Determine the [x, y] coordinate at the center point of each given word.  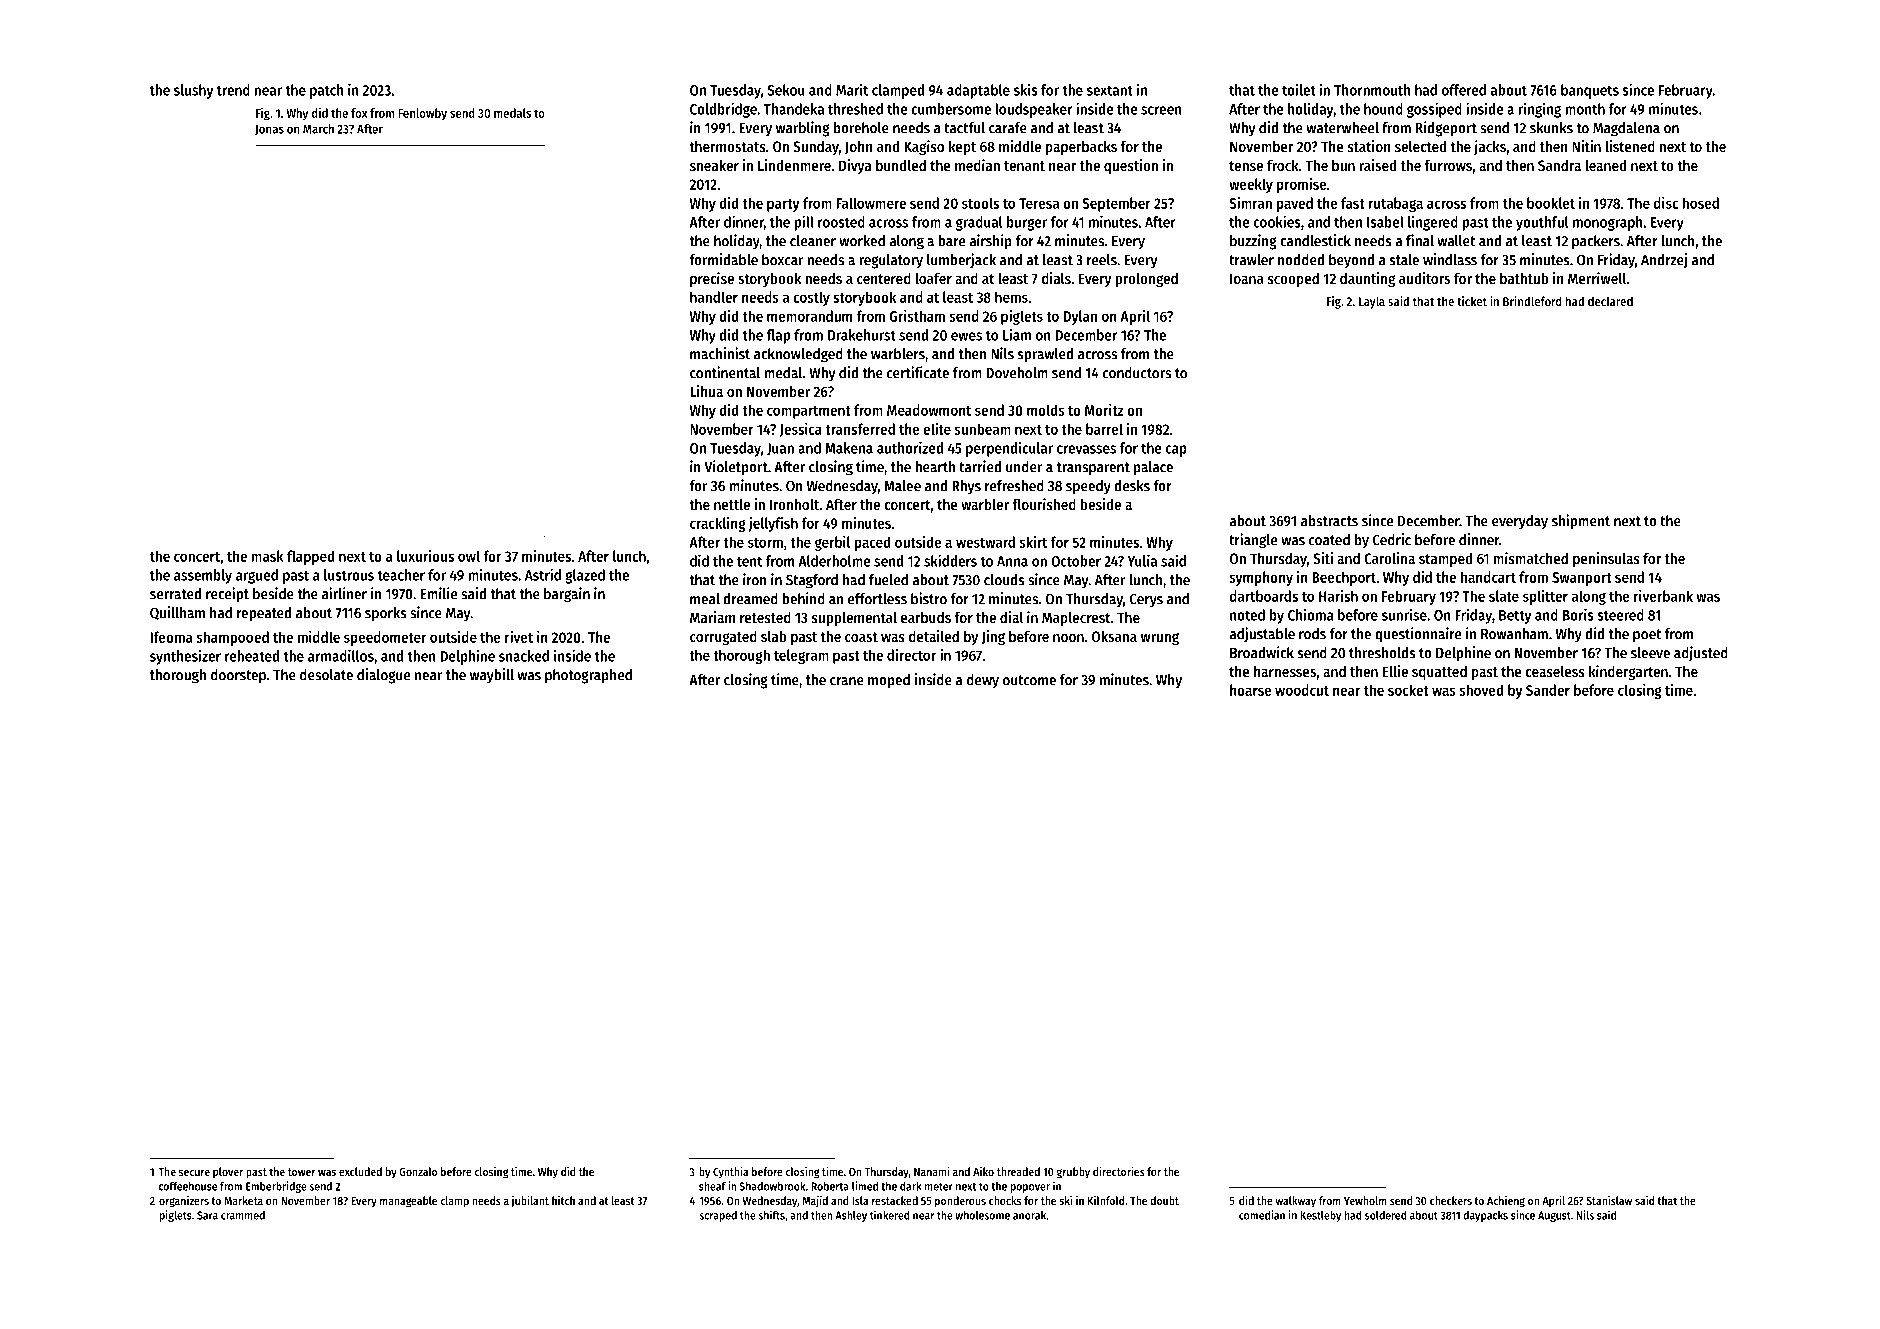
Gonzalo [418, 1171]
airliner [344, 593]
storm [765, 543]
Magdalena [1626, 129]
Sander [1548, 690]
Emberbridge [276, 1187]
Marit [852, 90]
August [1554, 1216]
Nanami [932, 1171]
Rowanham [1514, 634]
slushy [193, 91]
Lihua [706, 391]
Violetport [736, 468]
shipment [1581, 522]
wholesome [982, 1215]
